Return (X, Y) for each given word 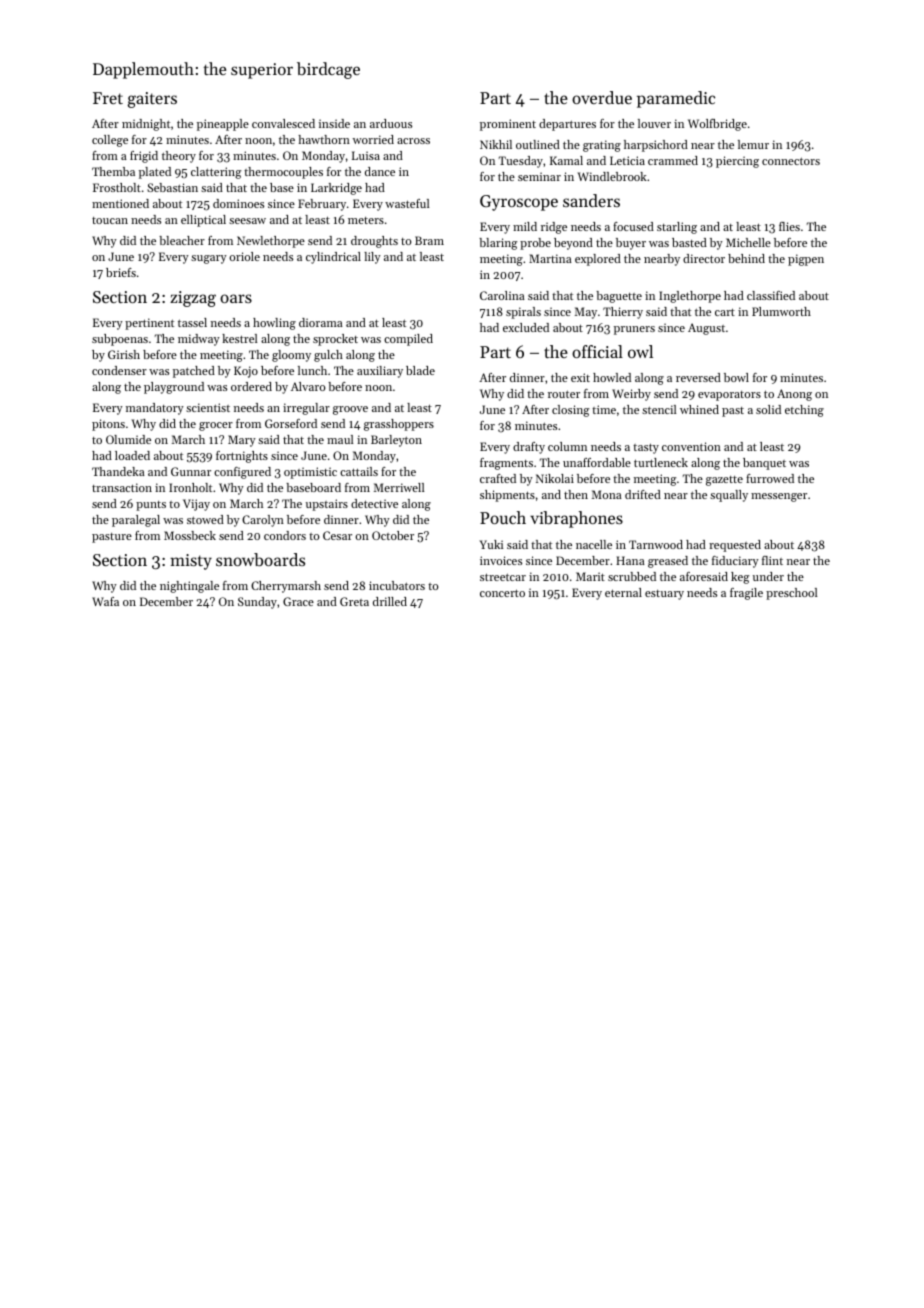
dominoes (238, 203)
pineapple (223, 125)
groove (350, 410)
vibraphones (576, 519)
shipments (507, 496)
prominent (508, 125)
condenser (119, 370)
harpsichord (656, 146)
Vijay (196, 505)
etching (804, 411)
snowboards (260, 559)
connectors (791, 161)
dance (380, 171)
